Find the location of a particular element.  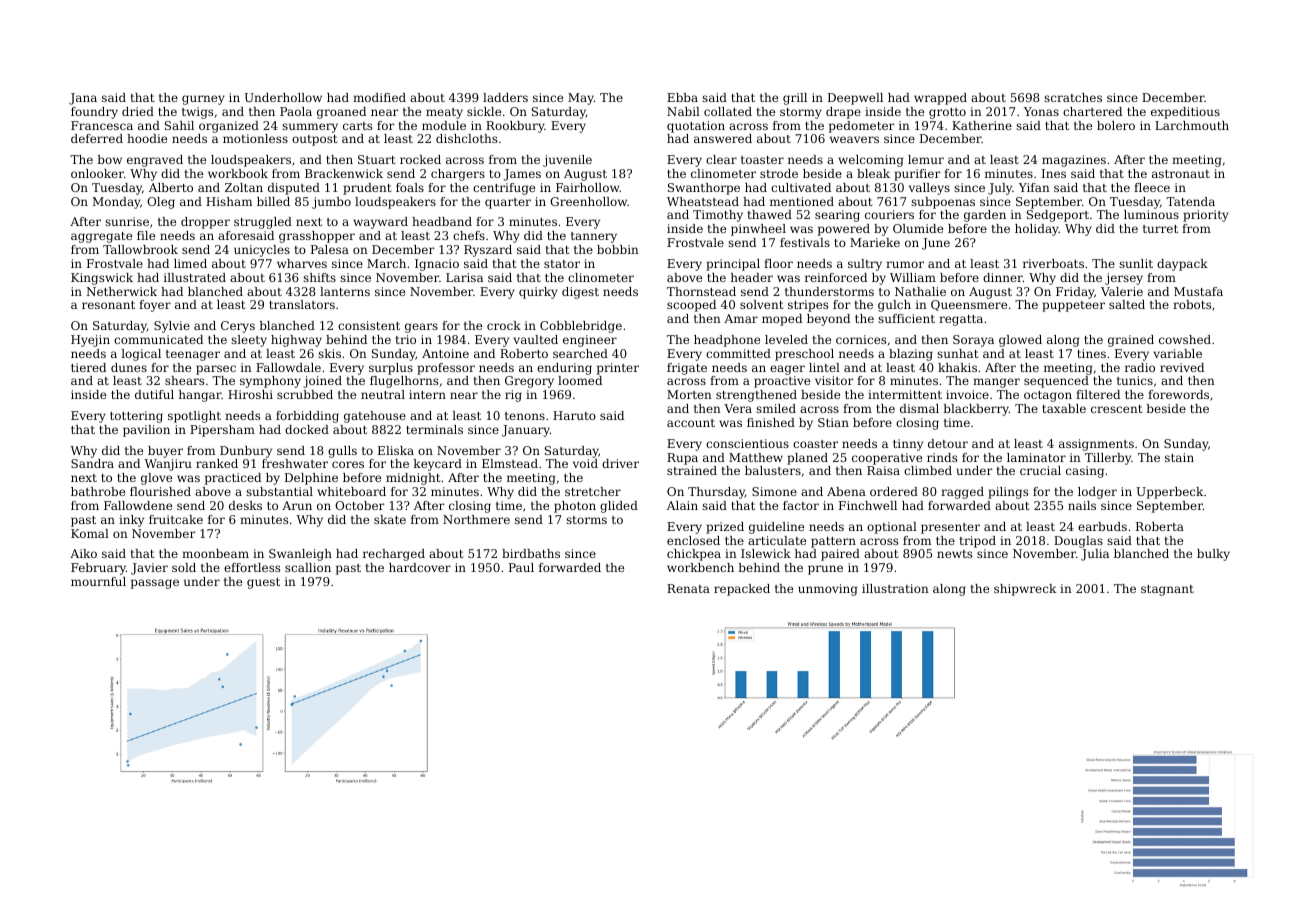

desks is located at coordinates (245, 505).
